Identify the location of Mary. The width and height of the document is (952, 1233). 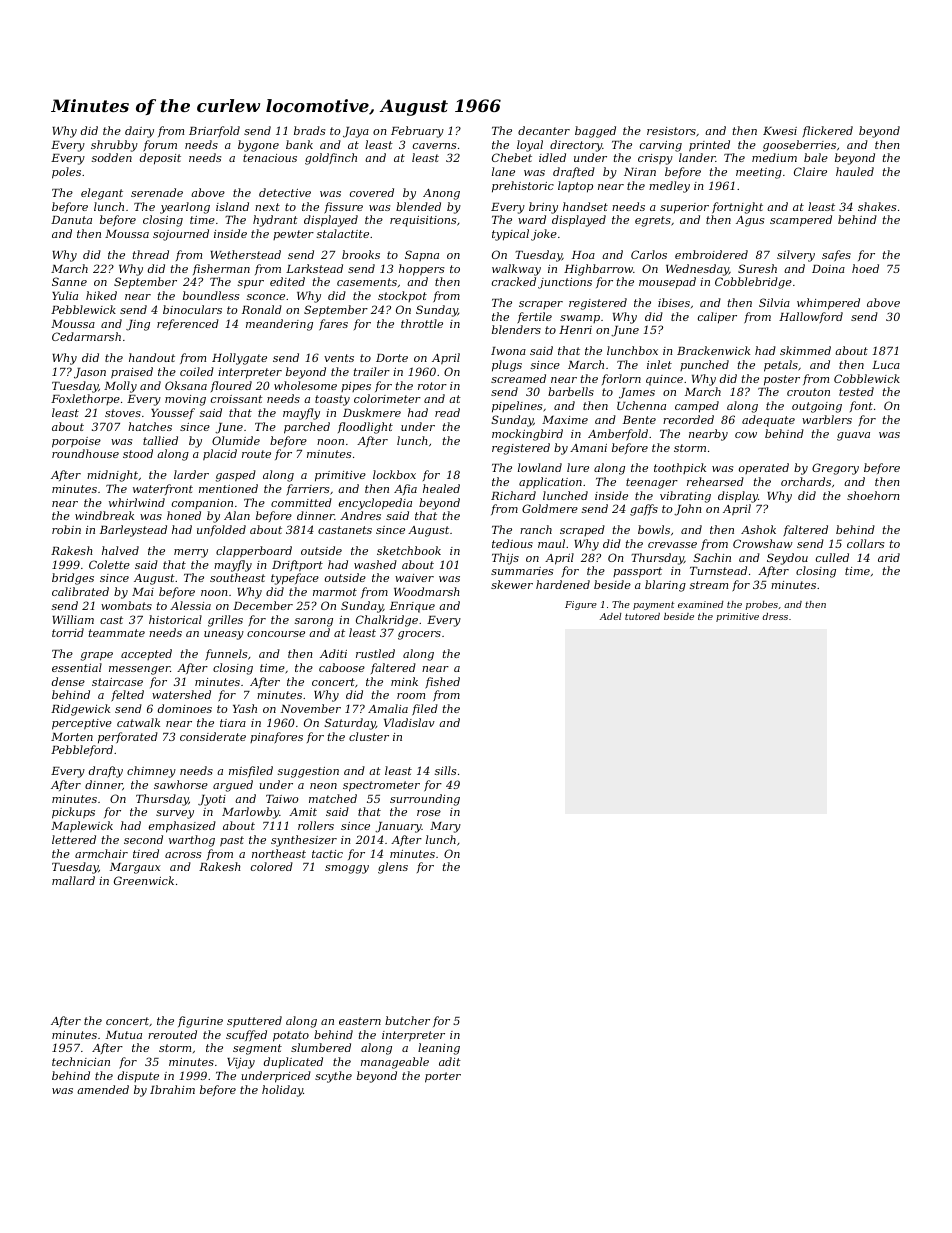
(445, 827).
